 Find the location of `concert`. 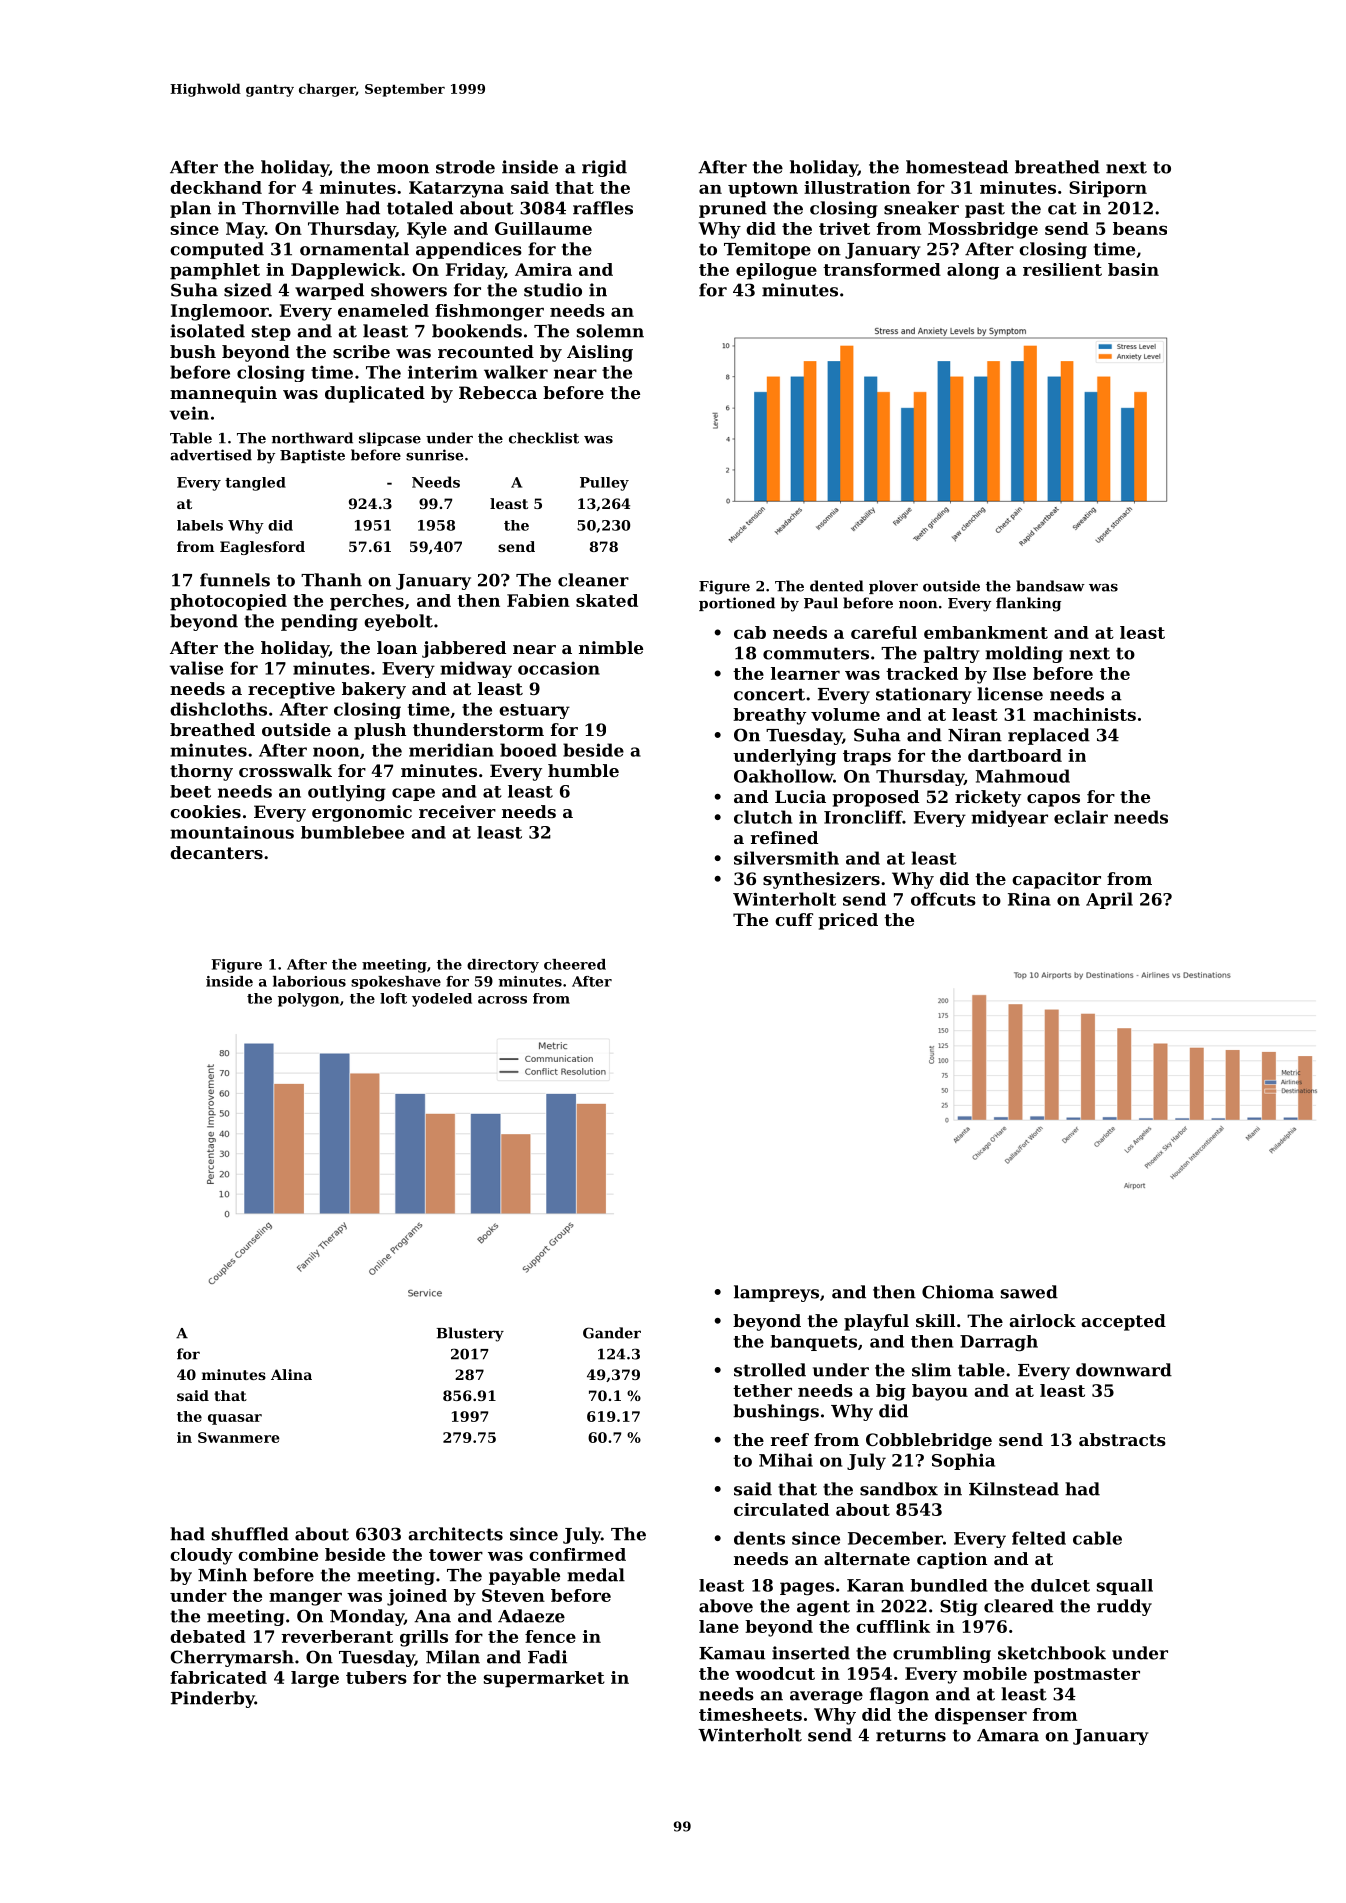

concert is located at coordinates (769, 694).
